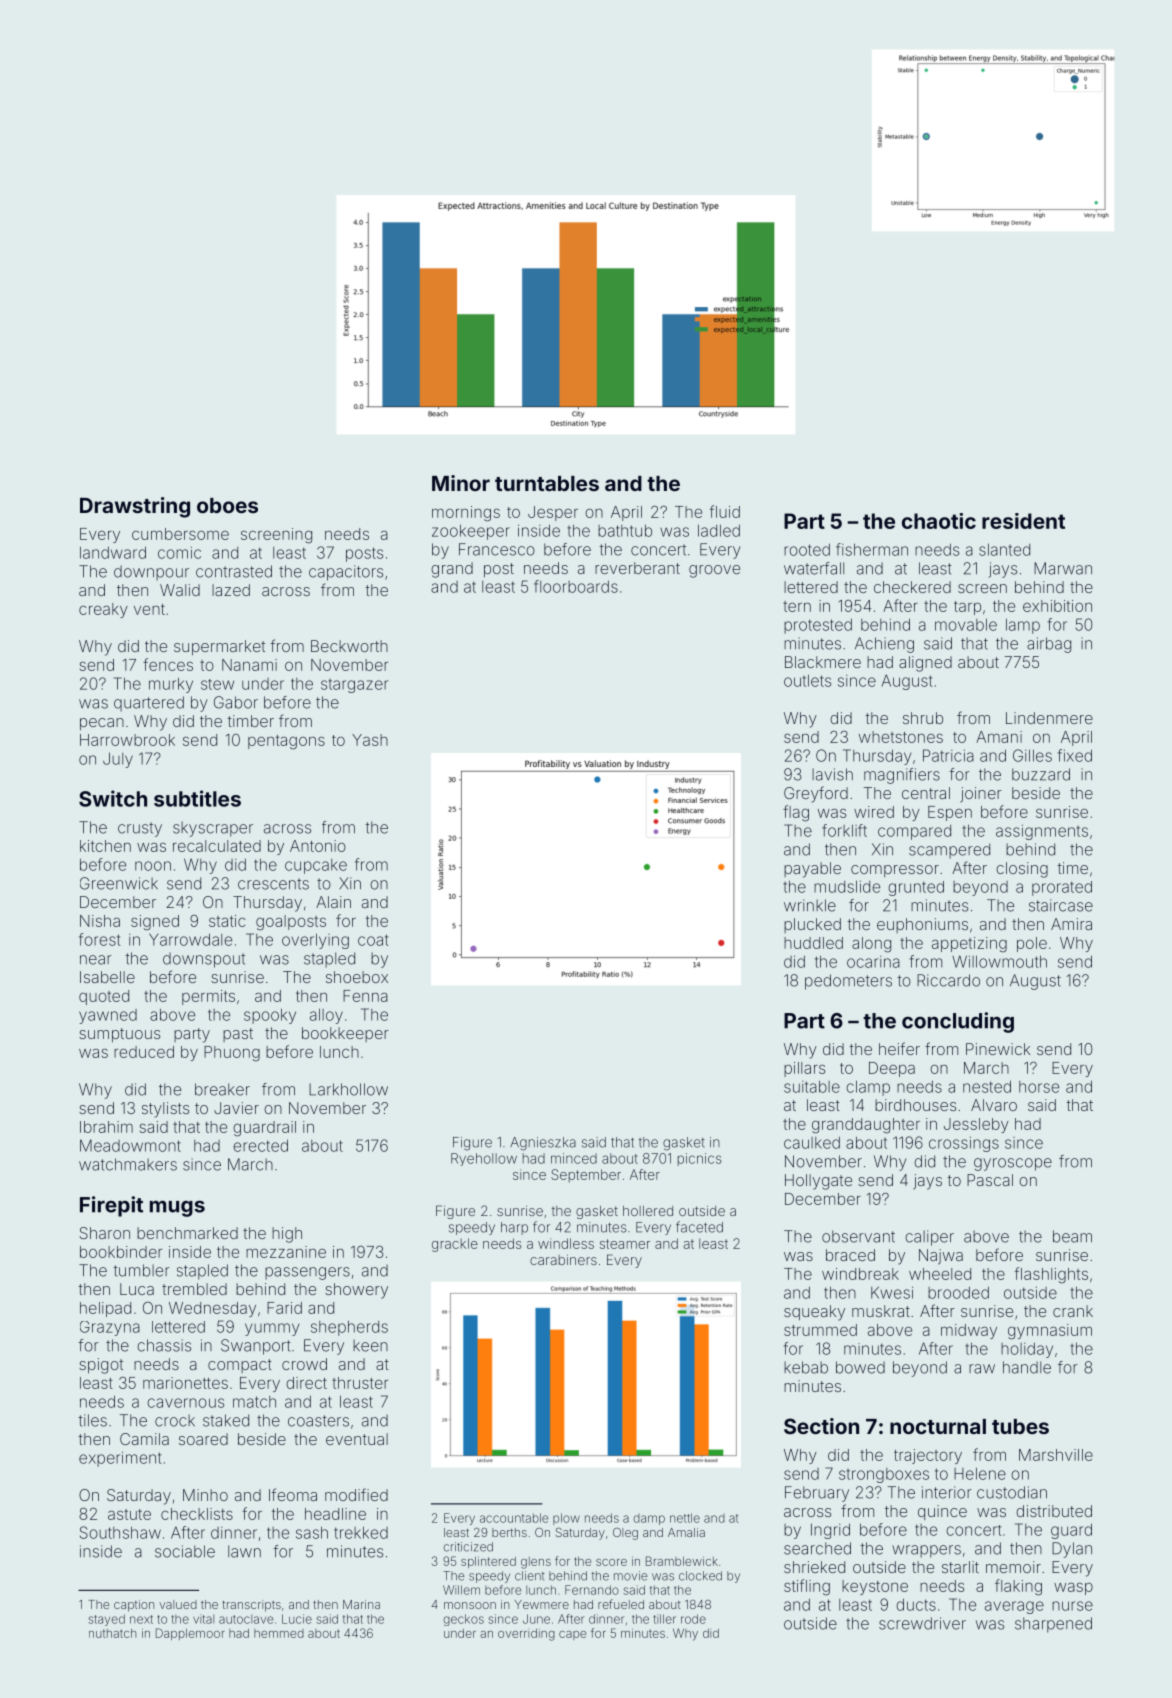 This image has height=1698, width=1172. I want to click on landward, so click(113, 552).
